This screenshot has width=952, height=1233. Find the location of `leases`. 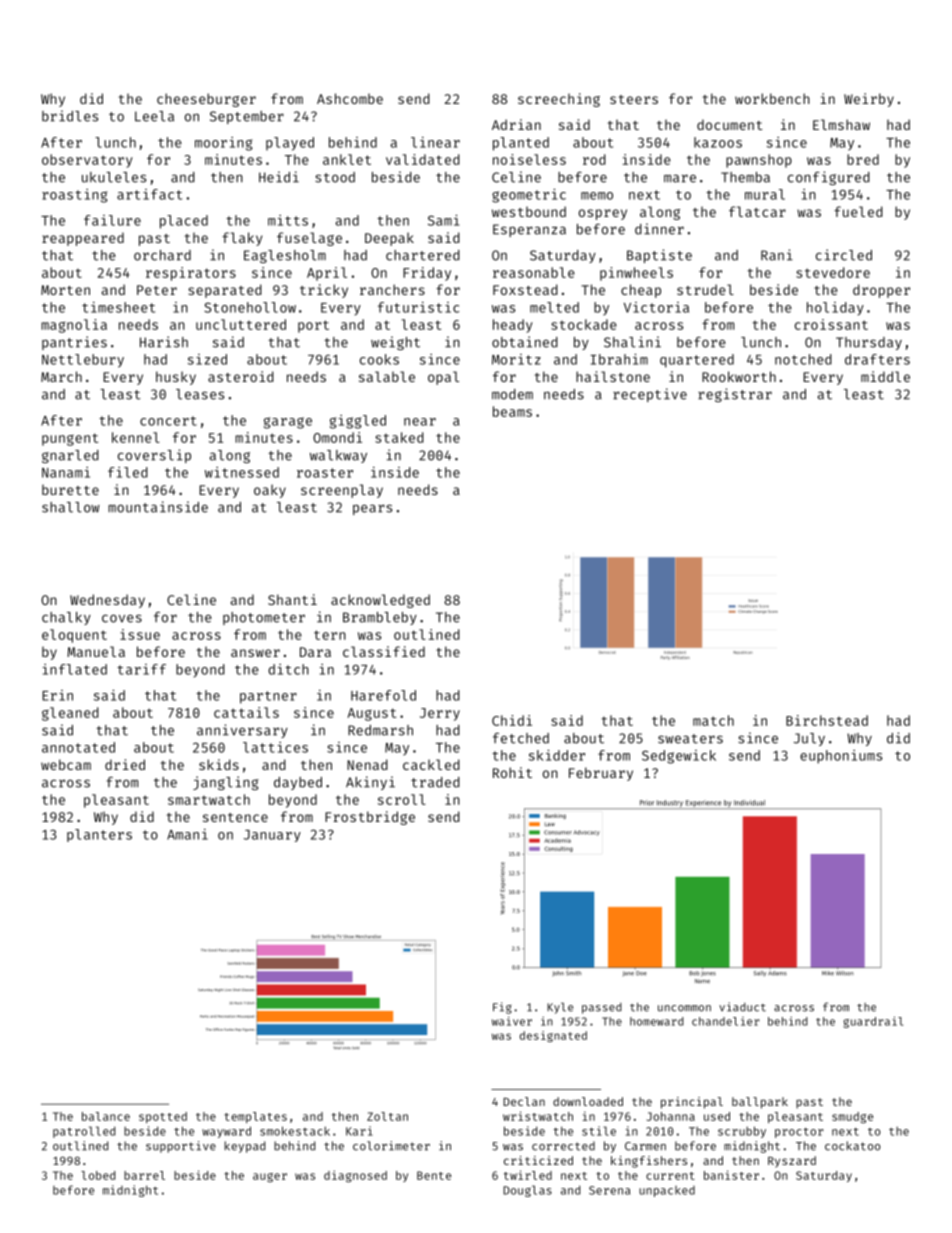

leases is located at coordinates (200, 394).
